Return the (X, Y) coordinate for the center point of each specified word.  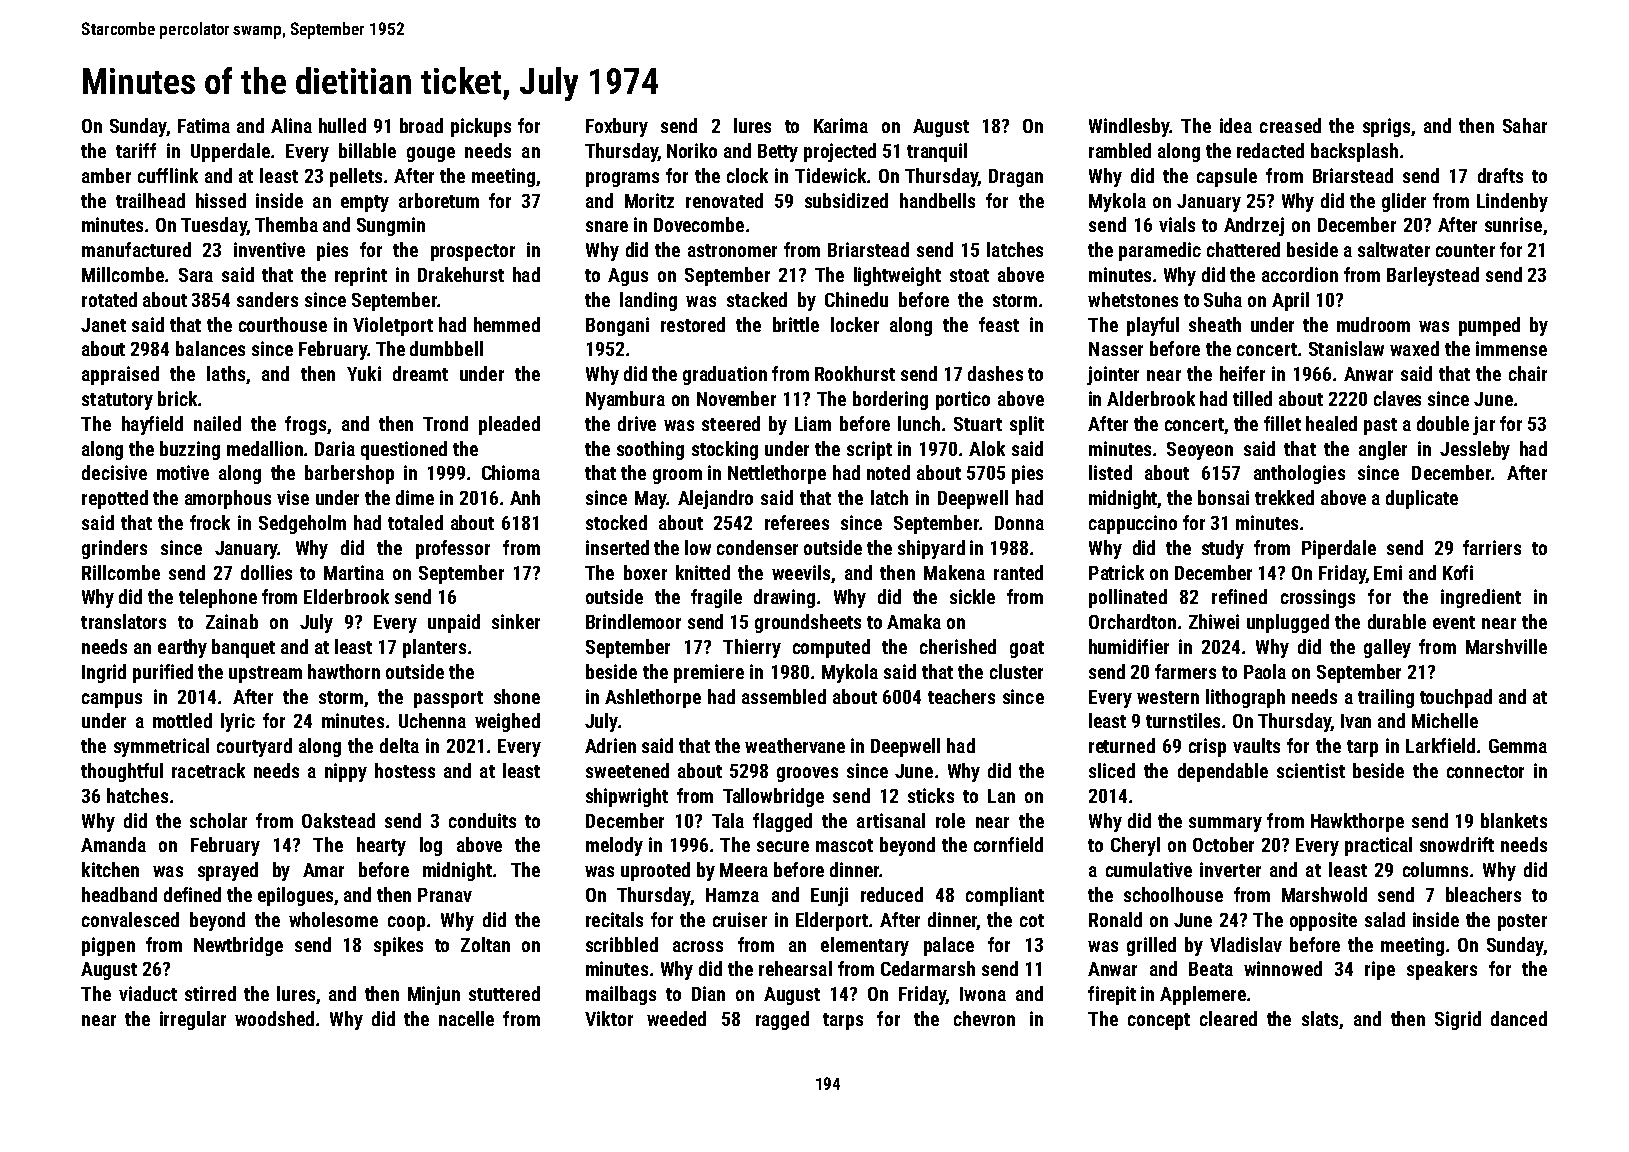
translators (123, 621)
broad (421, 125)
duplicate (1422, 499)
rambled (1120, 150)
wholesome (333, 919)
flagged (782, 822)
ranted (1018, 572)
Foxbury (617, 127)
